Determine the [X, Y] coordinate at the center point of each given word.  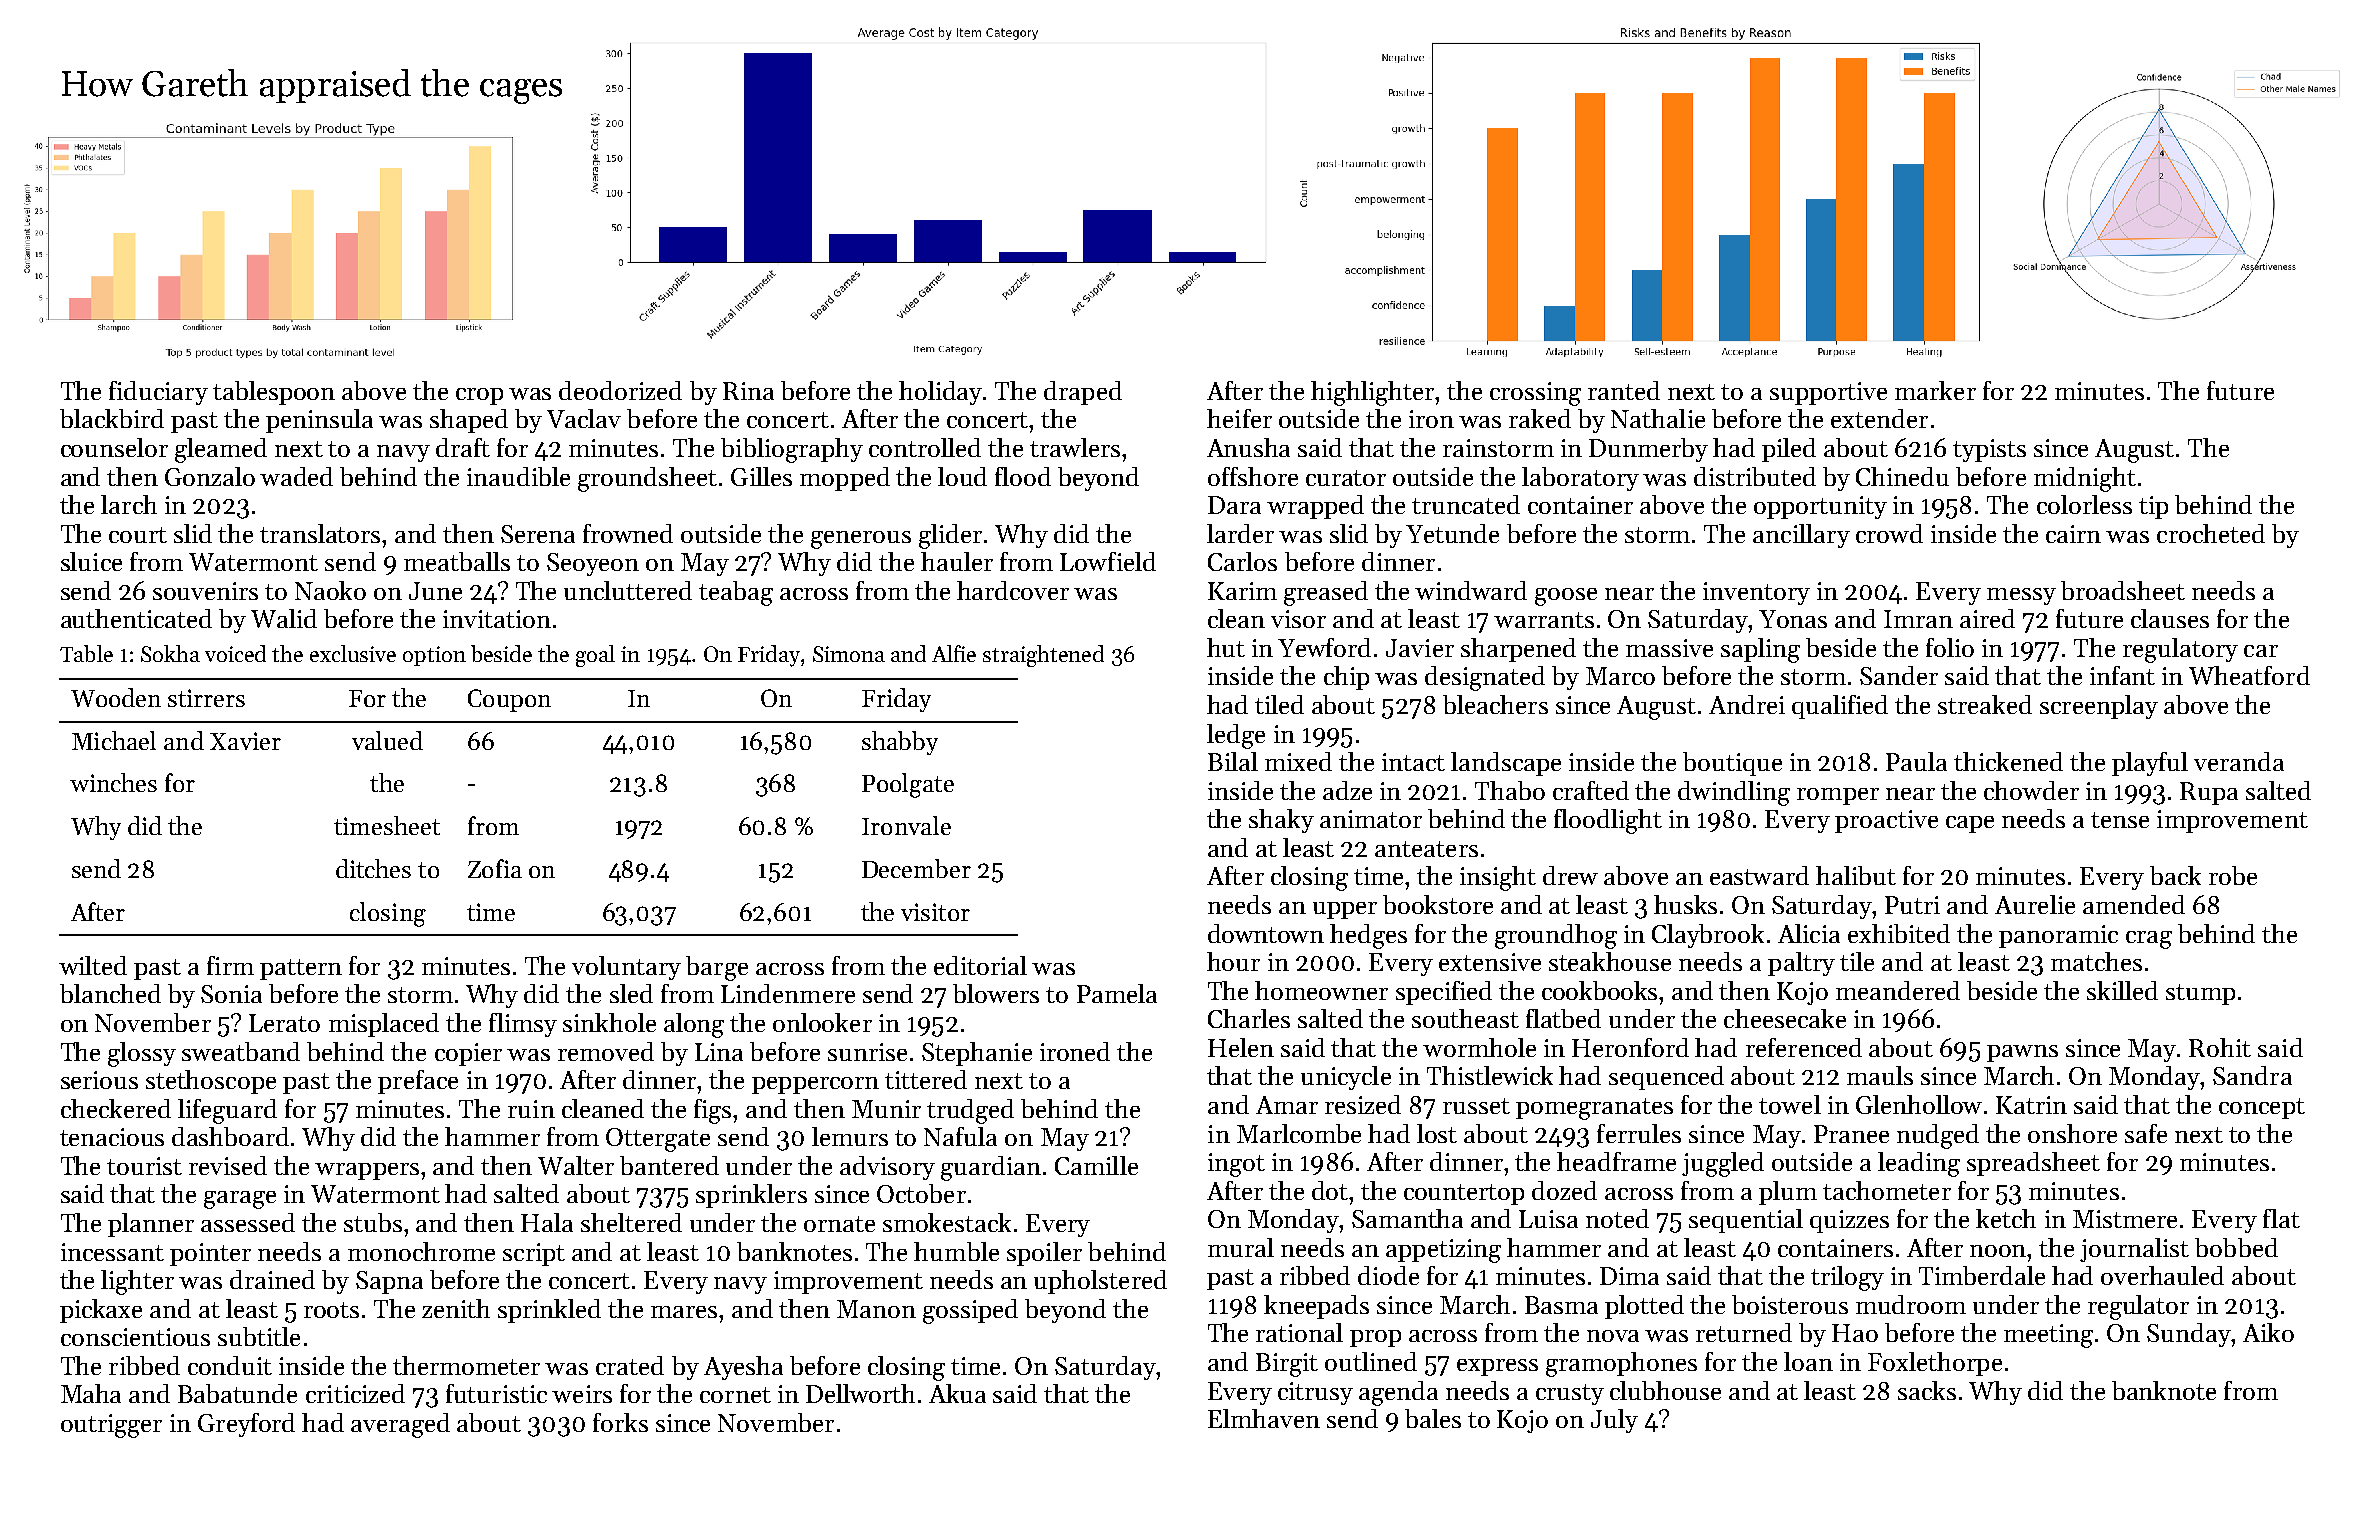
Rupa [2209, 793]
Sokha [170, 653]
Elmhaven [1264, 1418]
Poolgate [908, 785]
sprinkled [549, 1311]
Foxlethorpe [1935, 1364]
